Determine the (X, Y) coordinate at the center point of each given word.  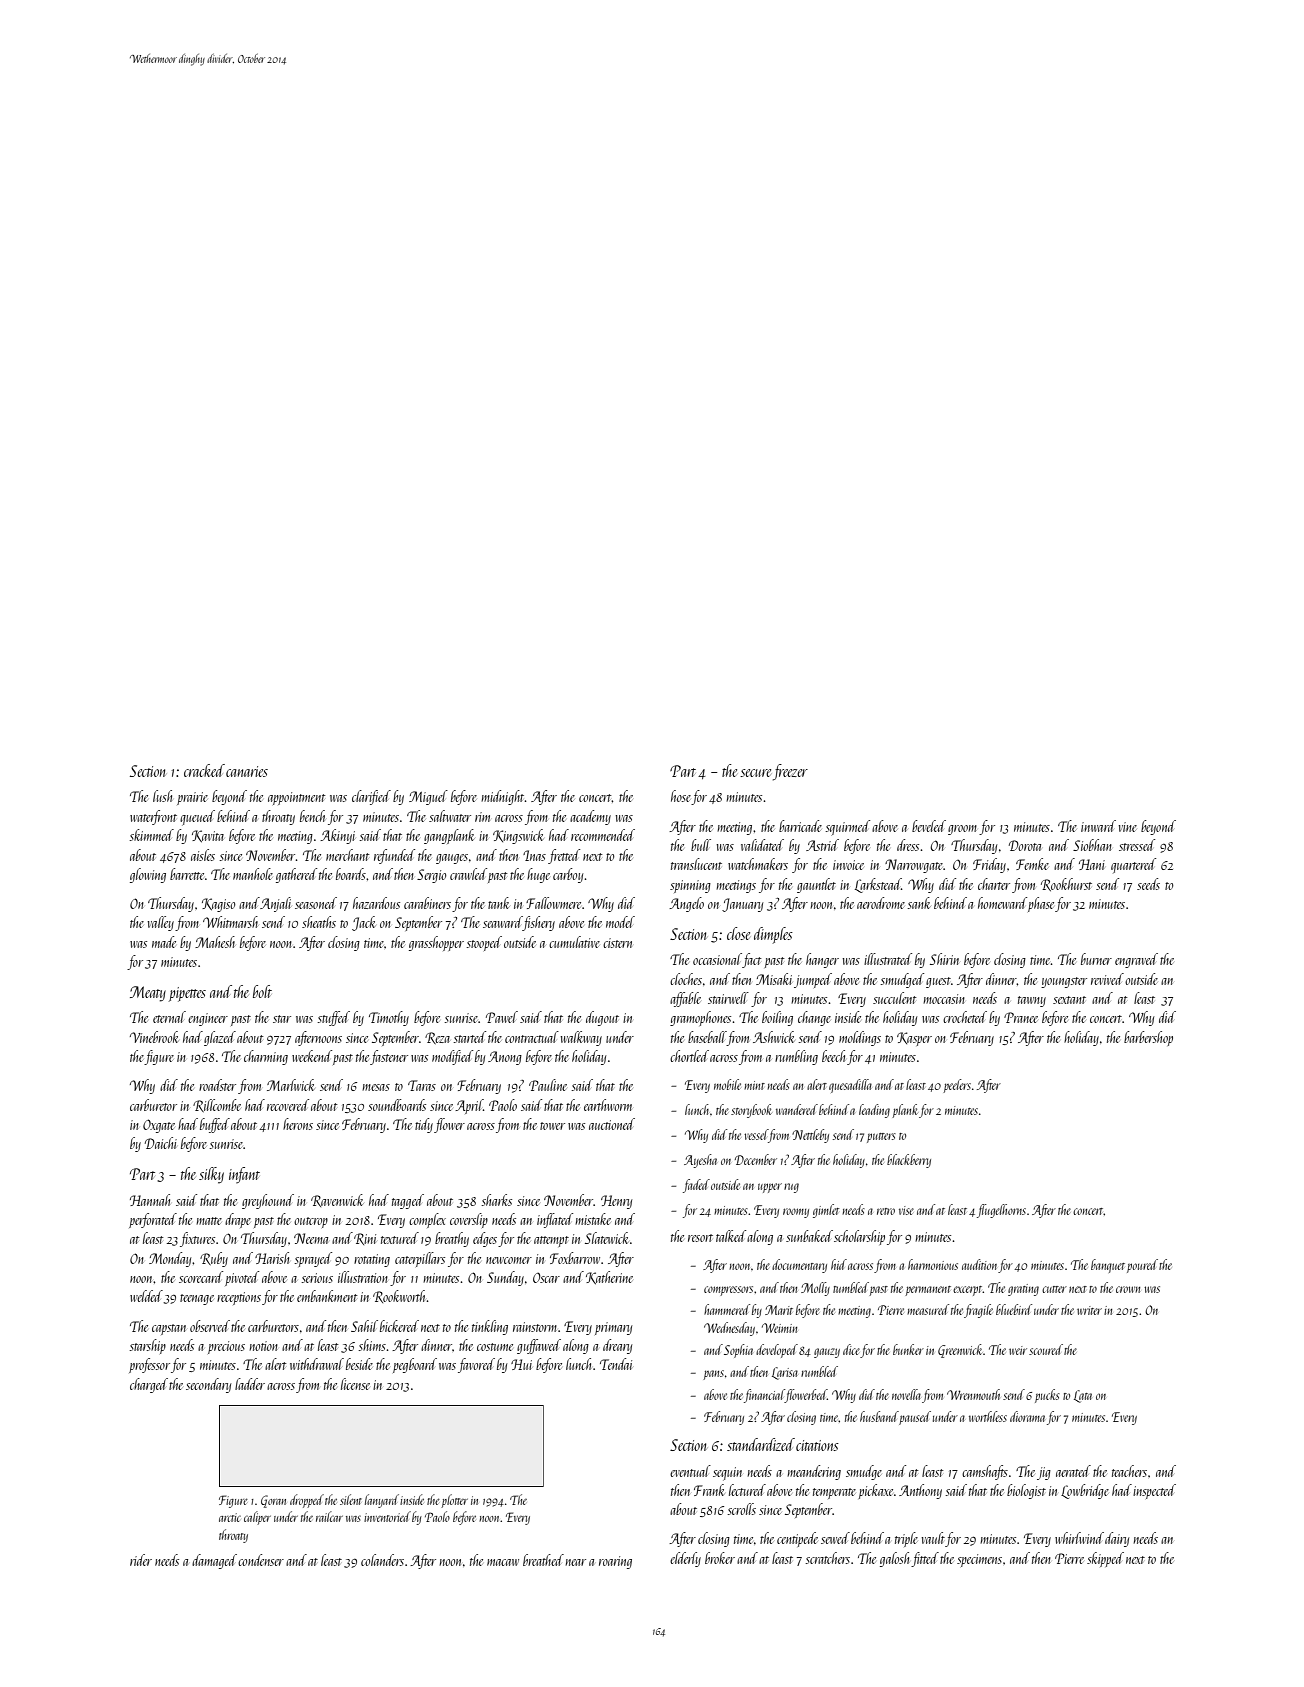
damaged (214, 1561)
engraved (1136, 960)
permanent (928, 1291)
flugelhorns (1001, 1211)
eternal (169, 1017)
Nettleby (810, 1136)
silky (211, 1175)
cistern (617, 943)
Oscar (546, 1277)
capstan (169, 1329)
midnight (502, 797)
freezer (790, 772)
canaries (247, 771)
